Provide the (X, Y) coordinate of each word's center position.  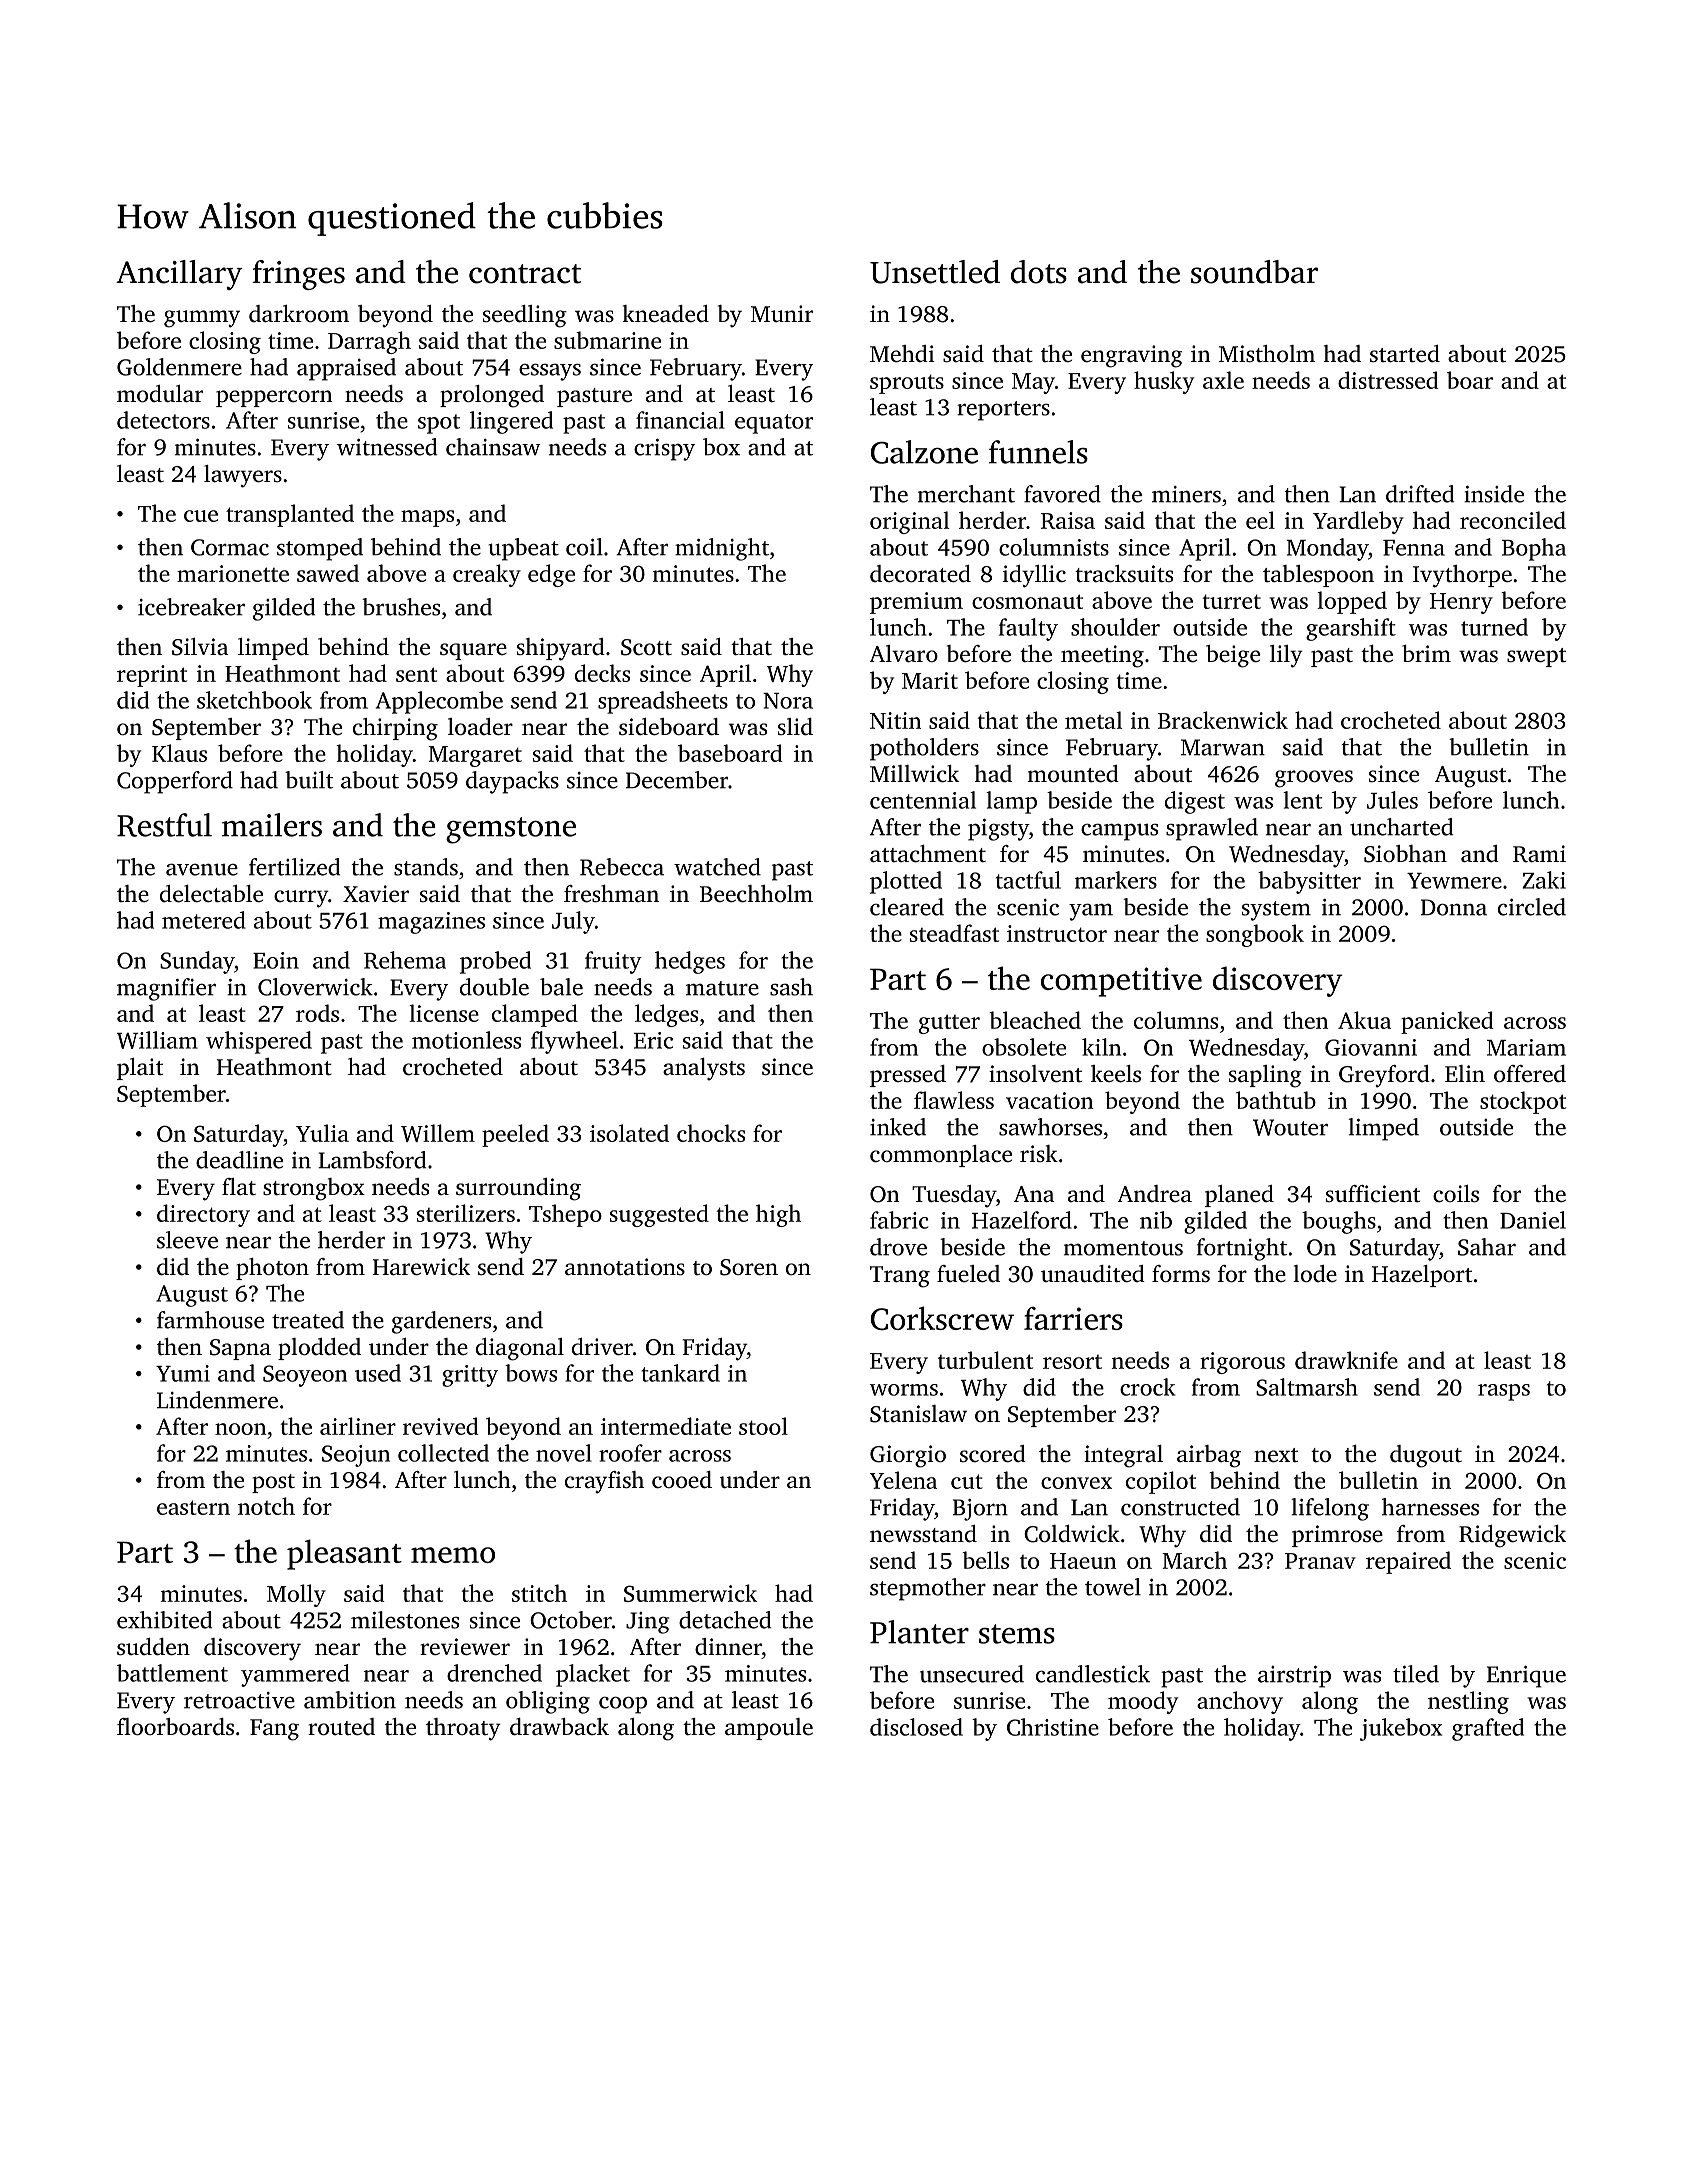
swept (1536, 657)
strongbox (314, 1189)
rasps (1504, 1392)
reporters (1003, 411)
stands (426, 867)
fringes (298, 275)
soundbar (1254, 272)
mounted (1073, 774)
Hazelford (1022, 1220)
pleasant (344, 1554)
